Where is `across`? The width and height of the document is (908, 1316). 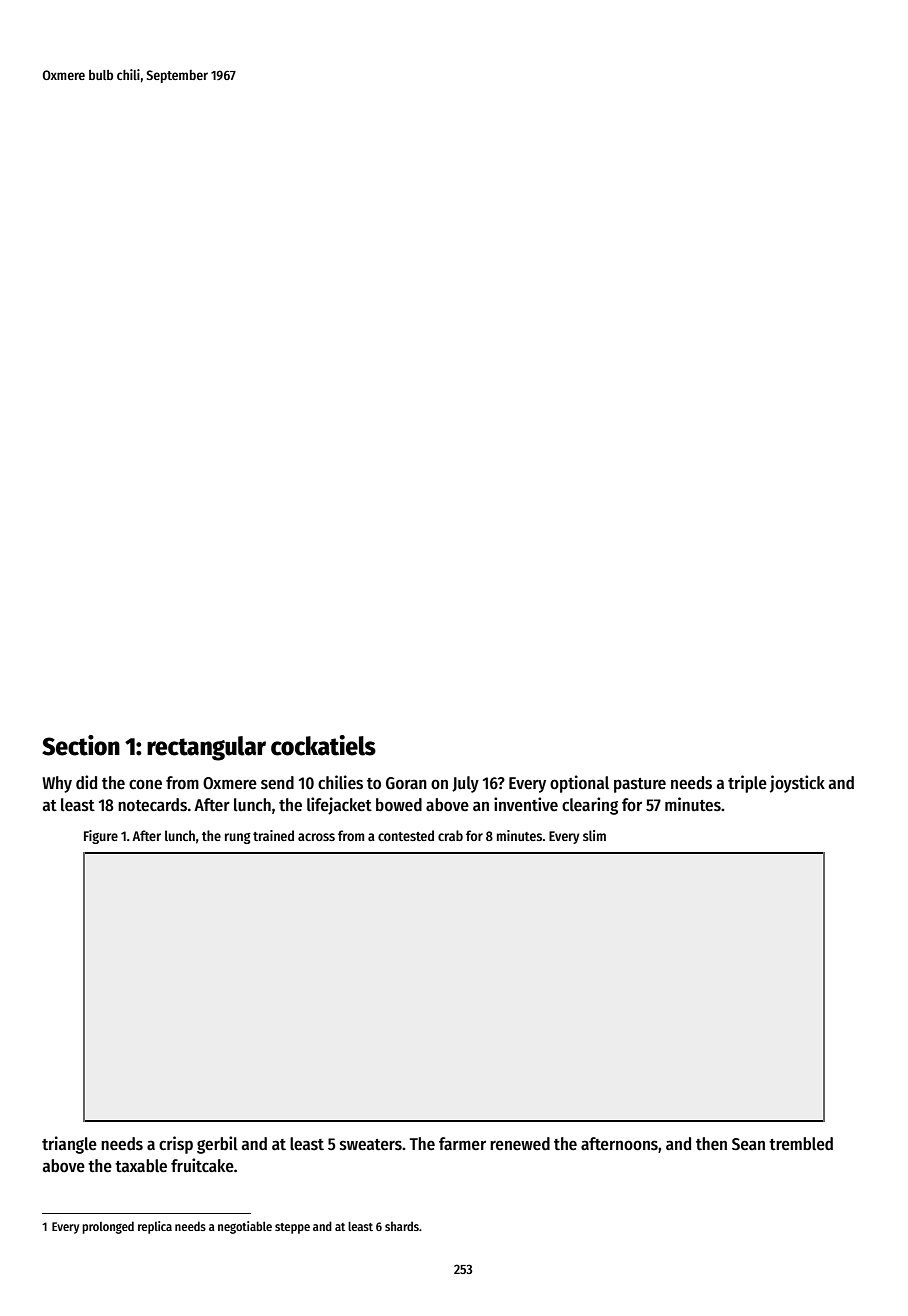 across is located at coordinates (316, 837).
